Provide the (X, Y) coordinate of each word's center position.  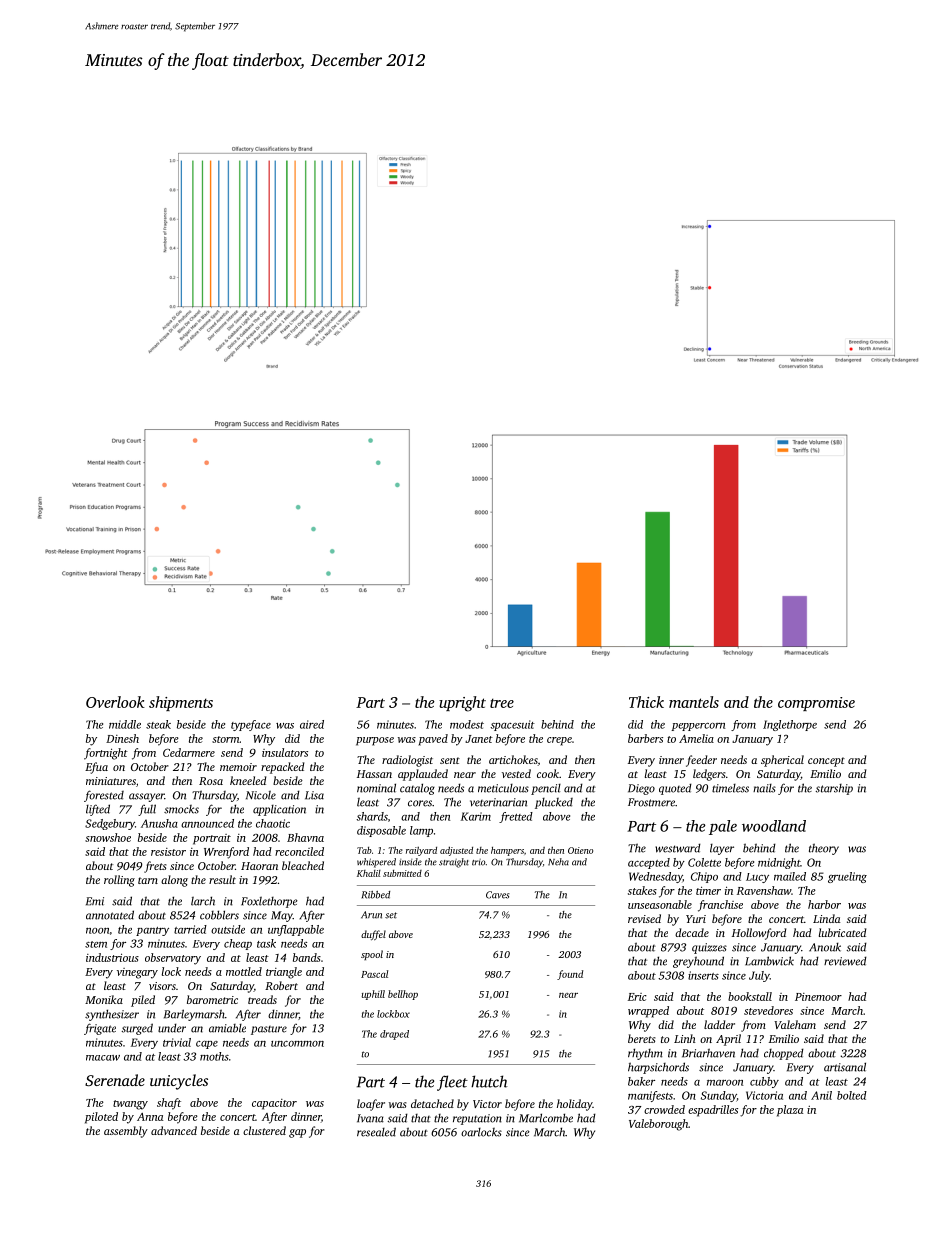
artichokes (513, 759)
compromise (816, 704)
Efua (96, 768)
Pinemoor (818, 997)
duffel (373, 935)
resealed (376, 1132)
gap (297, 1133)
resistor (168, 852)
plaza (790, 1111)
